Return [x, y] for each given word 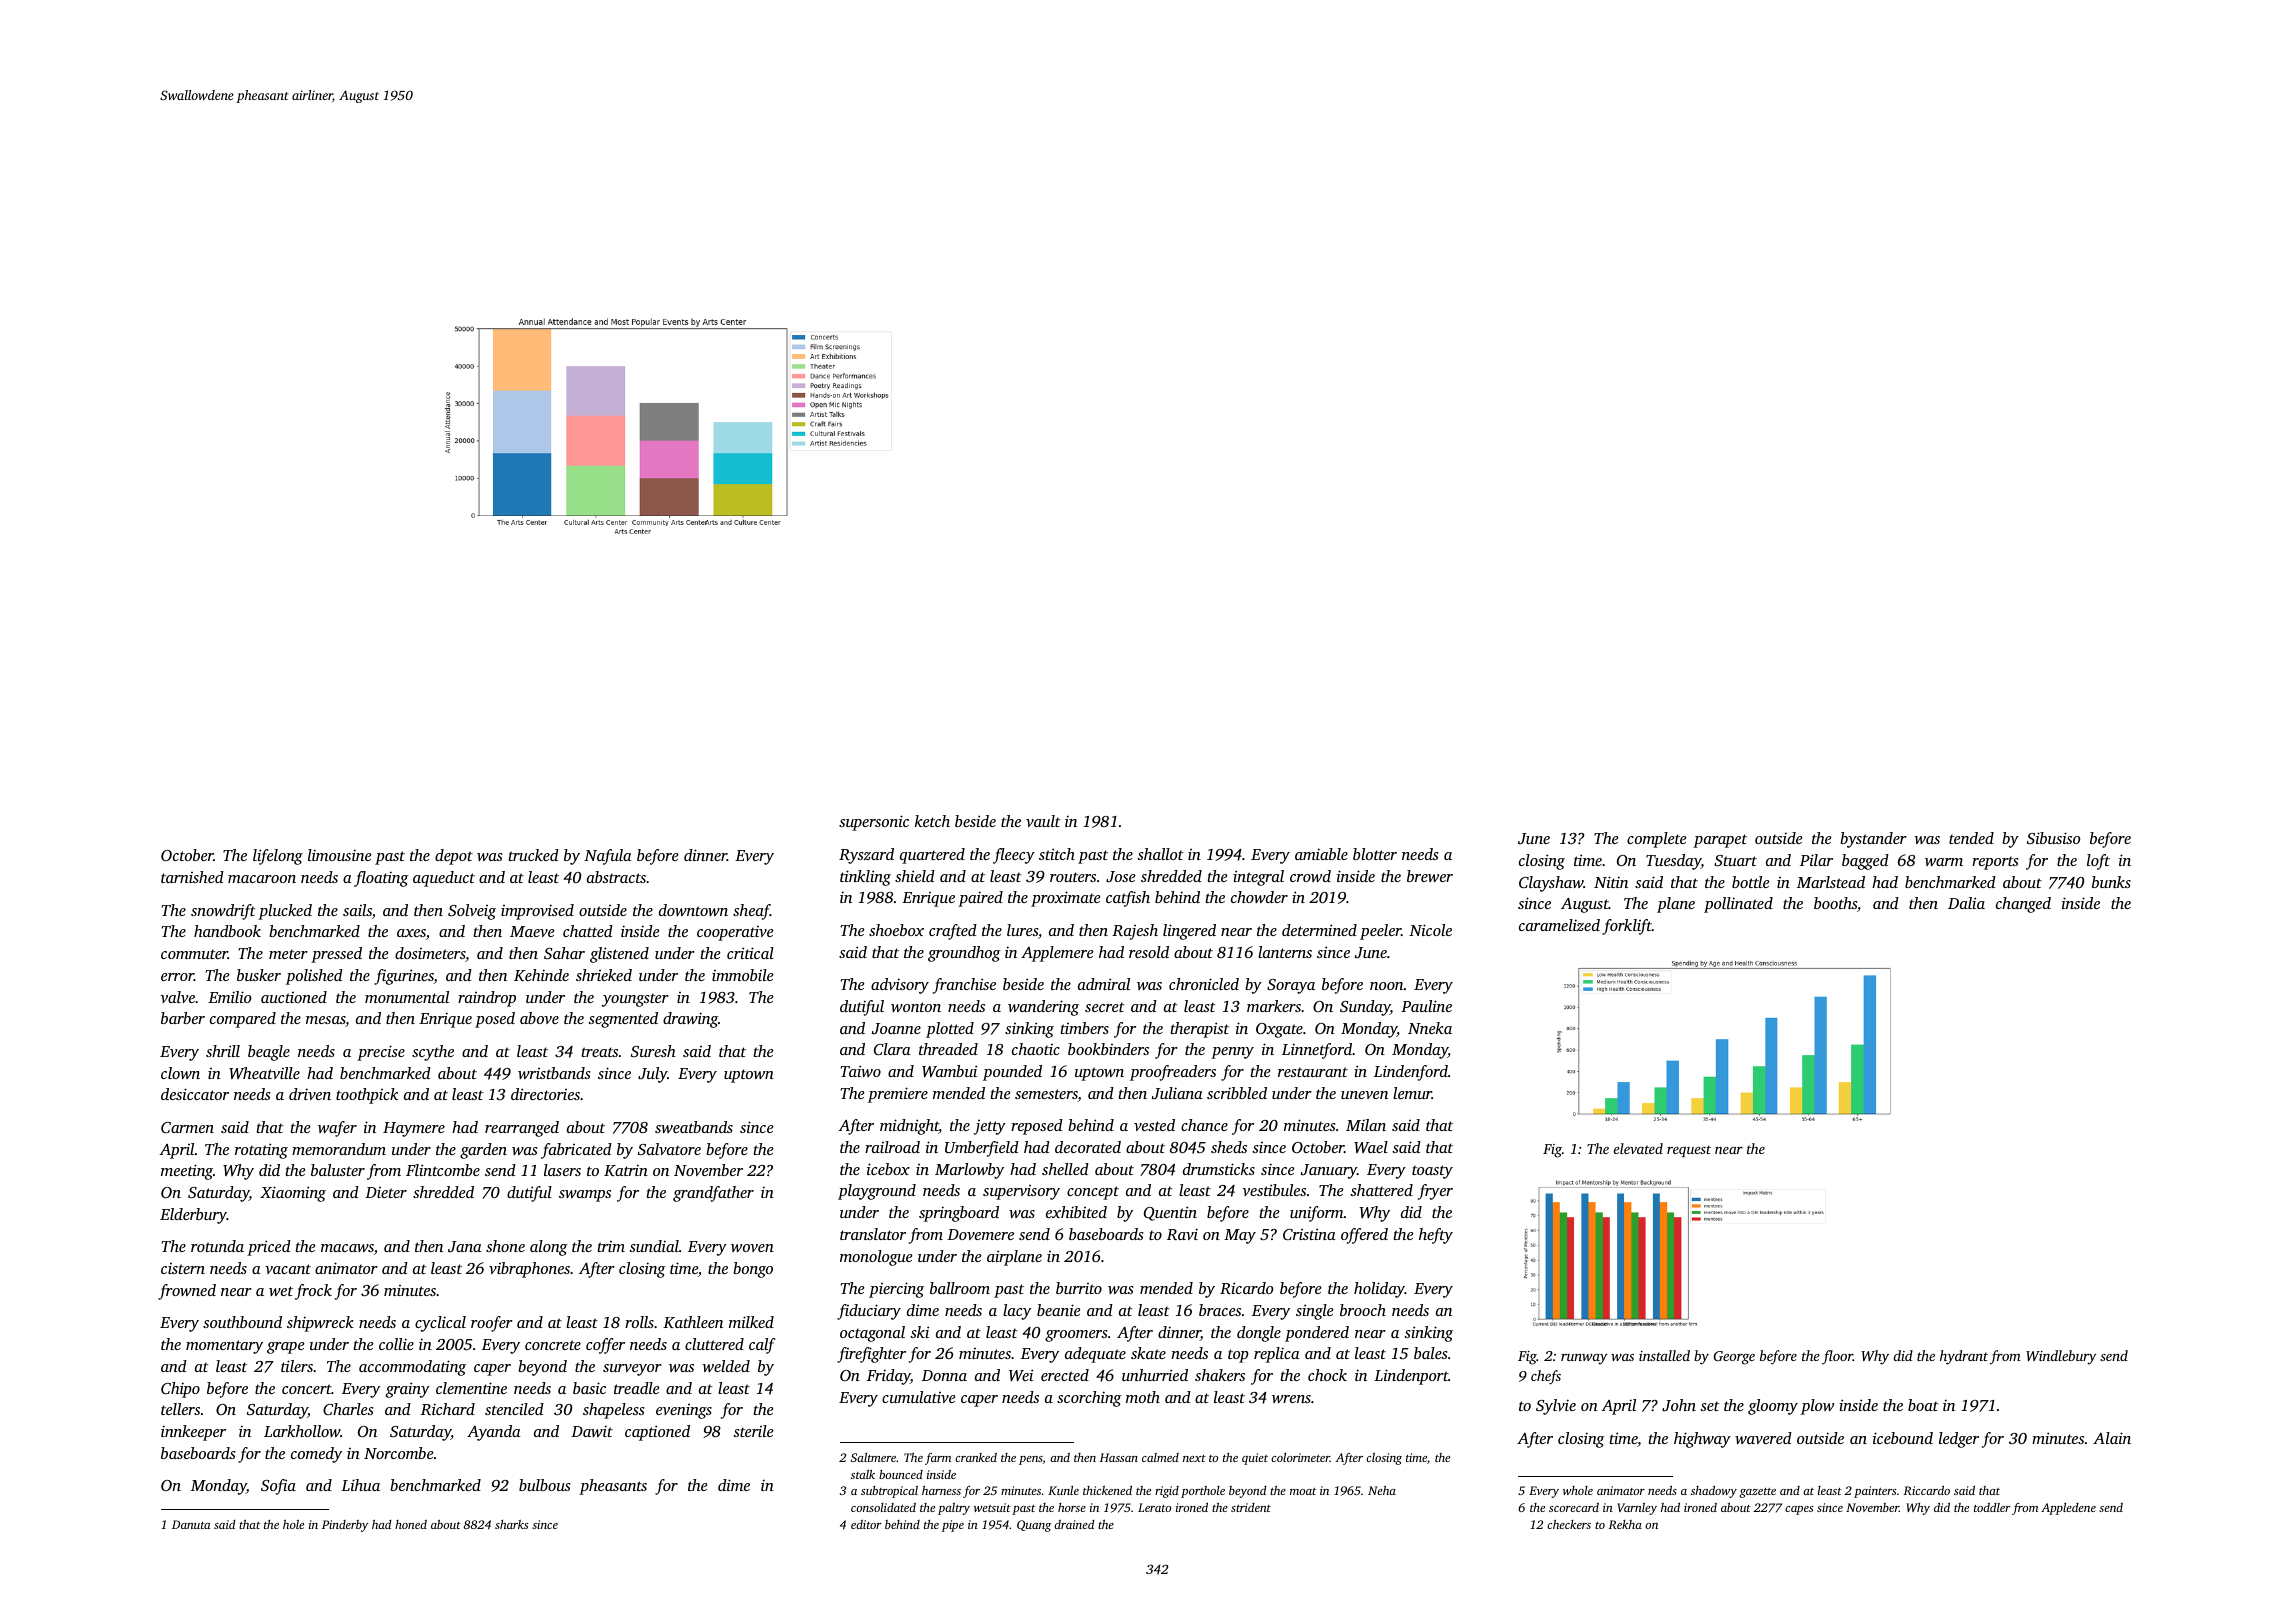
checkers [1569, 1524]
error [177, 977]
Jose [1120, 876]
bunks [2111, 882]
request [1689, 1151]
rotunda [217, 1246]
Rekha [1625, 1524]
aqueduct [444, 879]
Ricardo [1246, 1288]
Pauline [1426, 1006]
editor [866, 1524]
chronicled [1204, 984]
